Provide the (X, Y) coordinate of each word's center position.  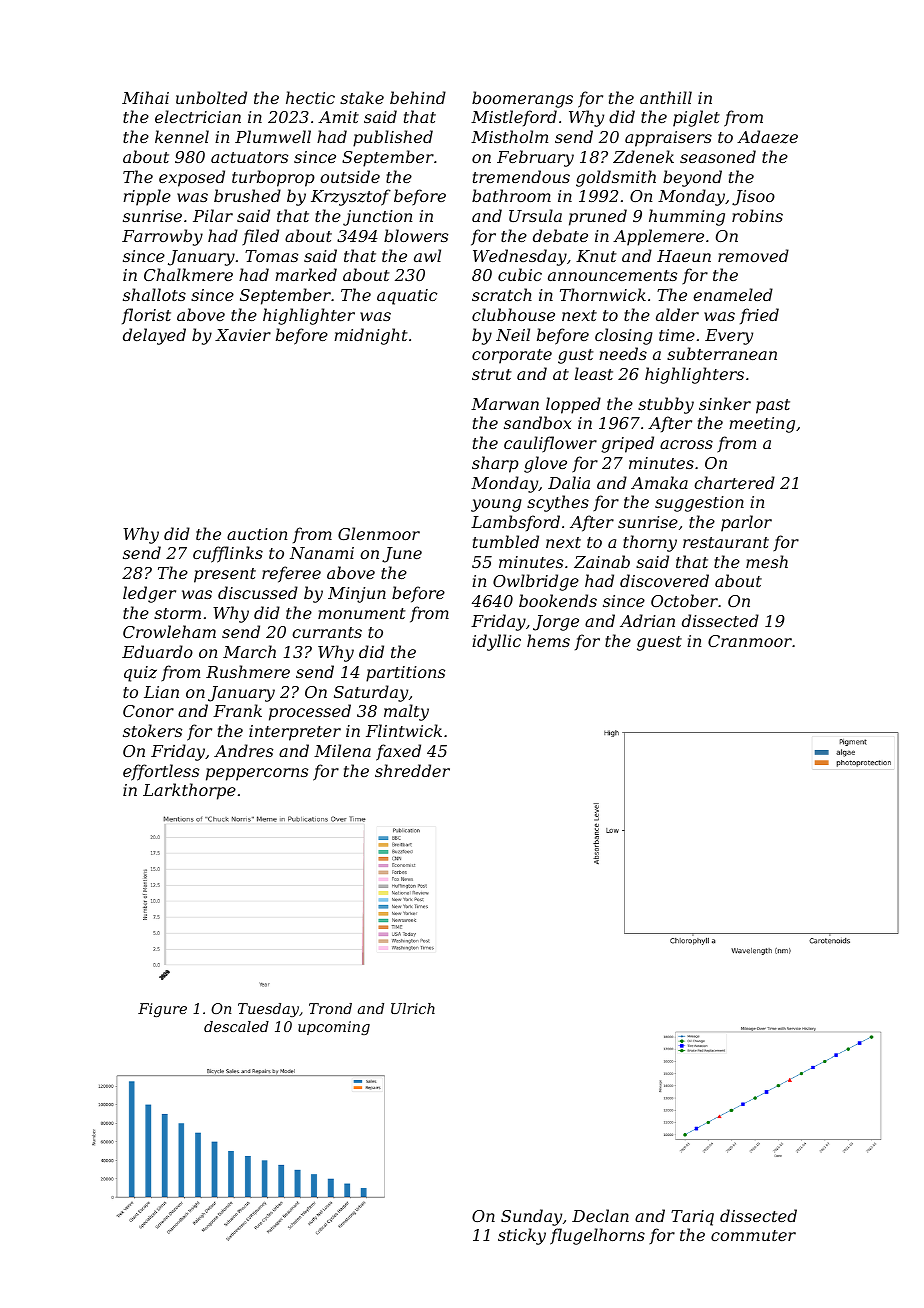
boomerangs (522, 99)
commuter (753, 1235)
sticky (522, 1236)
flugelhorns (597, 1236)
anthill (666, 97)
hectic (310, 97)
